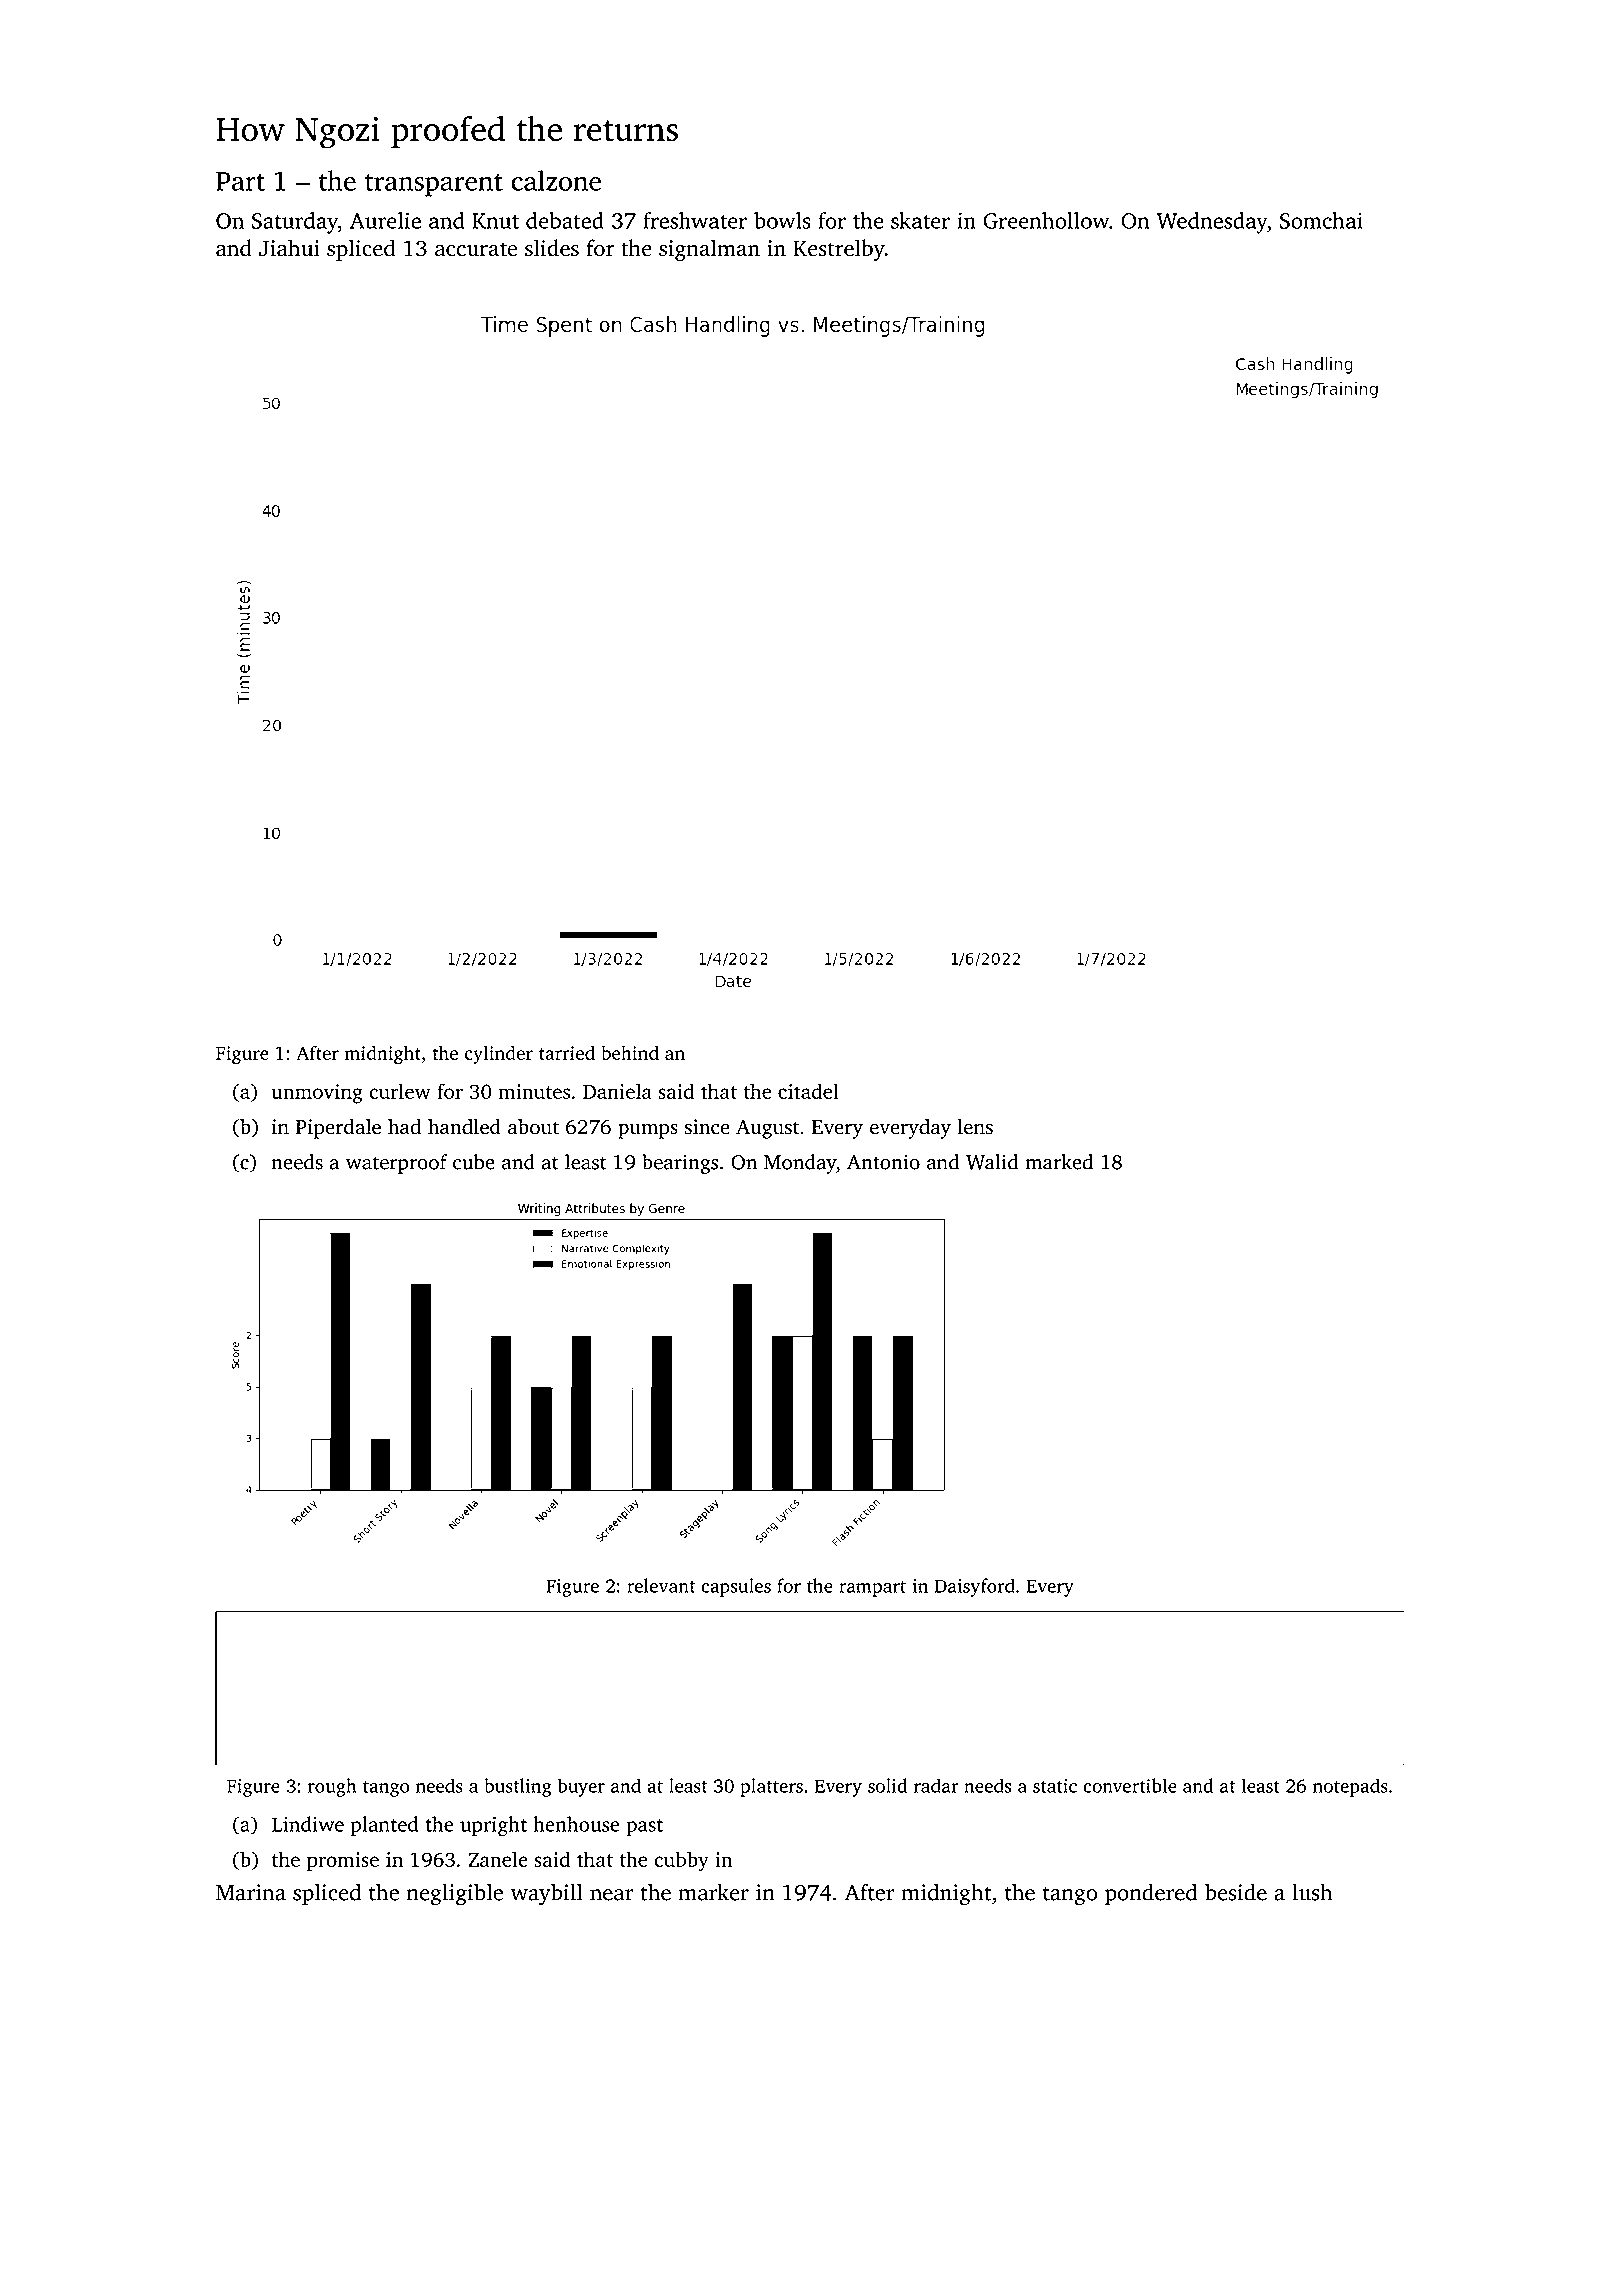 This screenshot has height=2292, width=1620. What do you see at coordinates (1046, 220) in the screenshot?
I see `Greenhollow` at bounding box center [1046, 220].
